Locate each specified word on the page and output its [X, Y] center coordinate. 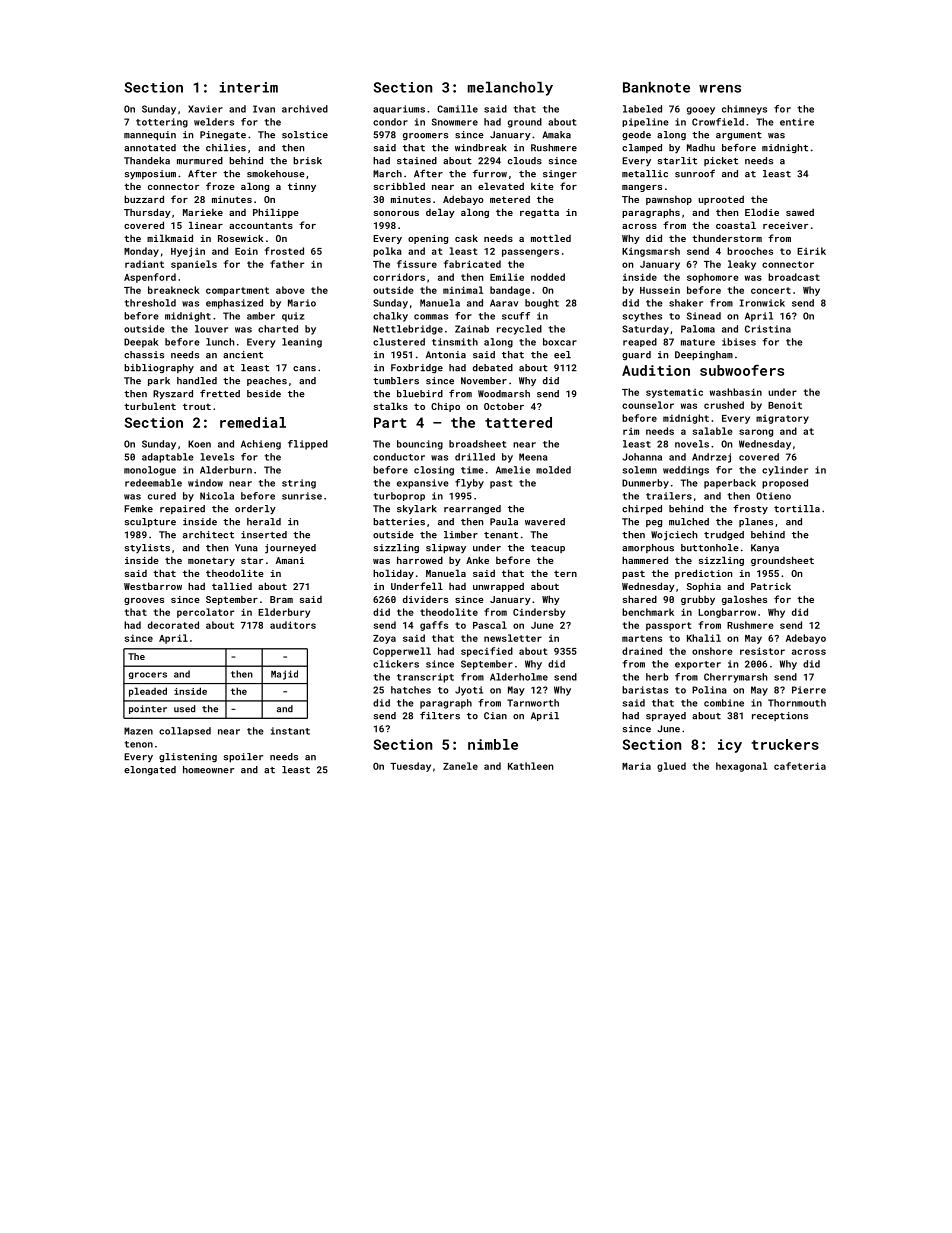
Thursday [147, 213]
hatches [411, 690]
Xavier [205, 109]
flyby [469, 484]
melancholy [510, 89]
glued [671, 767]
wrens [720, 89]
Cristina [768, 329]
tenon [138, 744]
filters [440, 716]
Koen [199, 444]
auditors [293, 625]
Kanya [765, 549]
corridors [399, 277]
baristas [645, 690]
